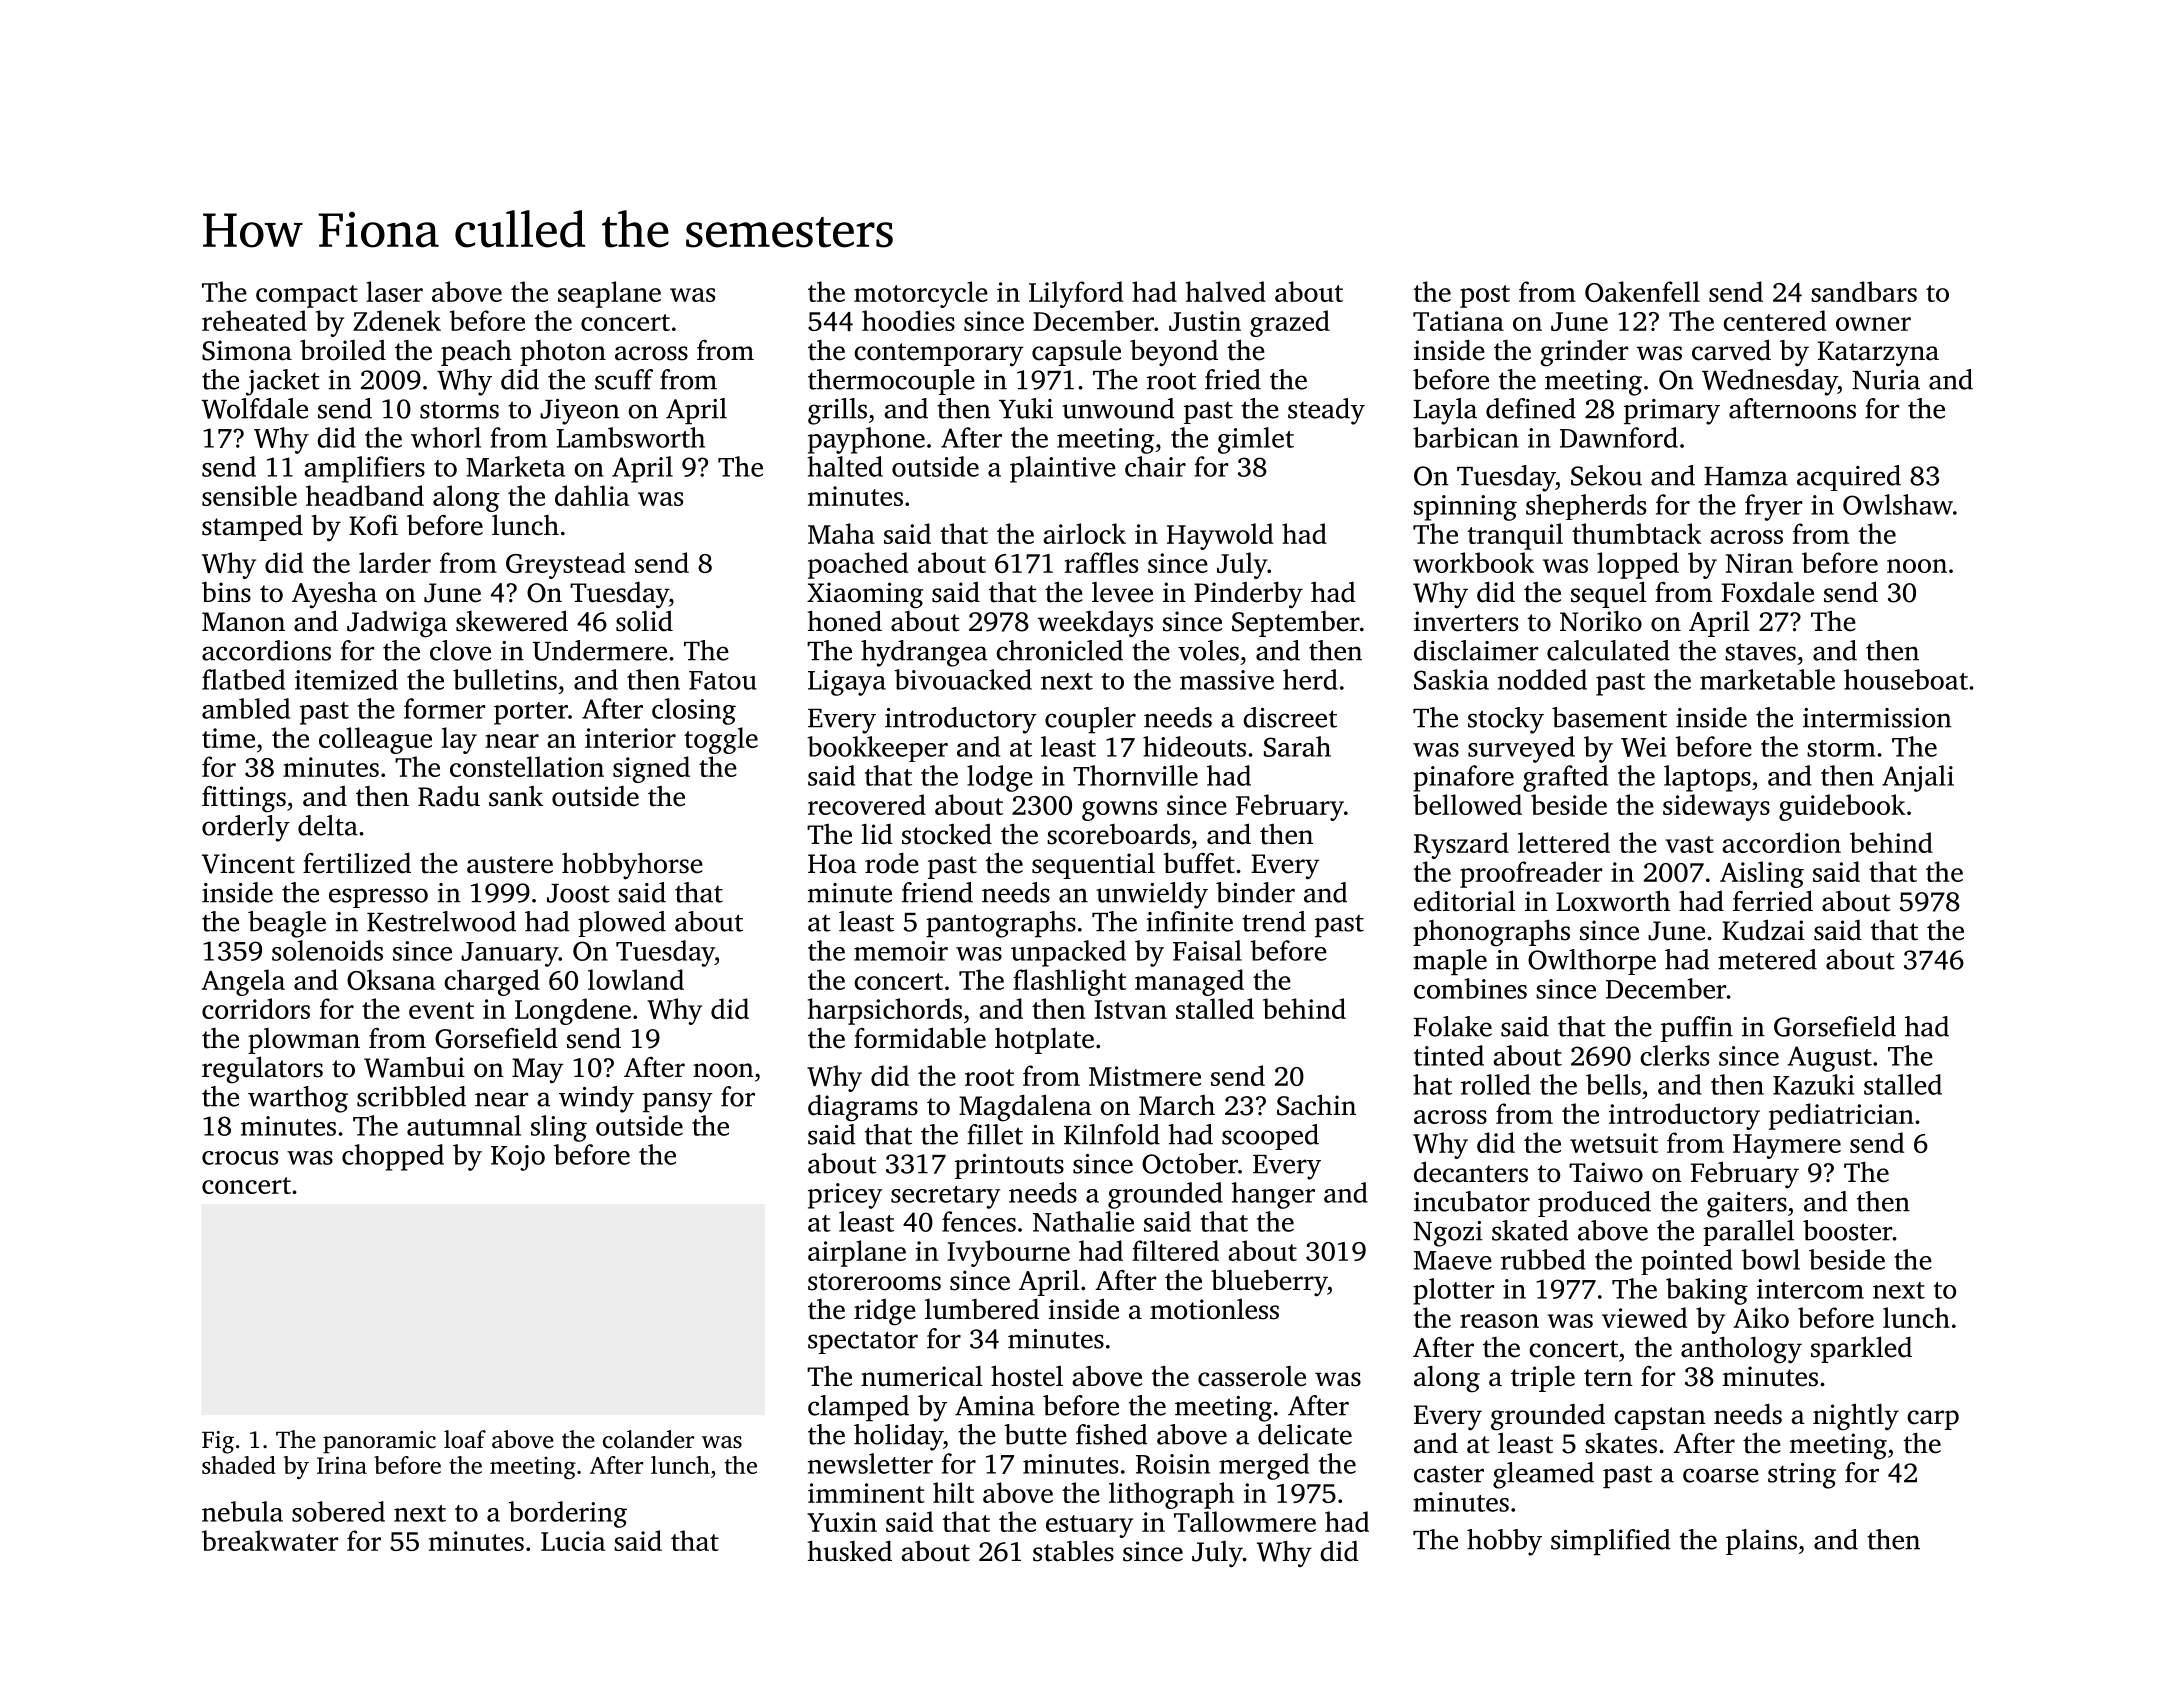  I want to click on sank, so click(516, 796).
